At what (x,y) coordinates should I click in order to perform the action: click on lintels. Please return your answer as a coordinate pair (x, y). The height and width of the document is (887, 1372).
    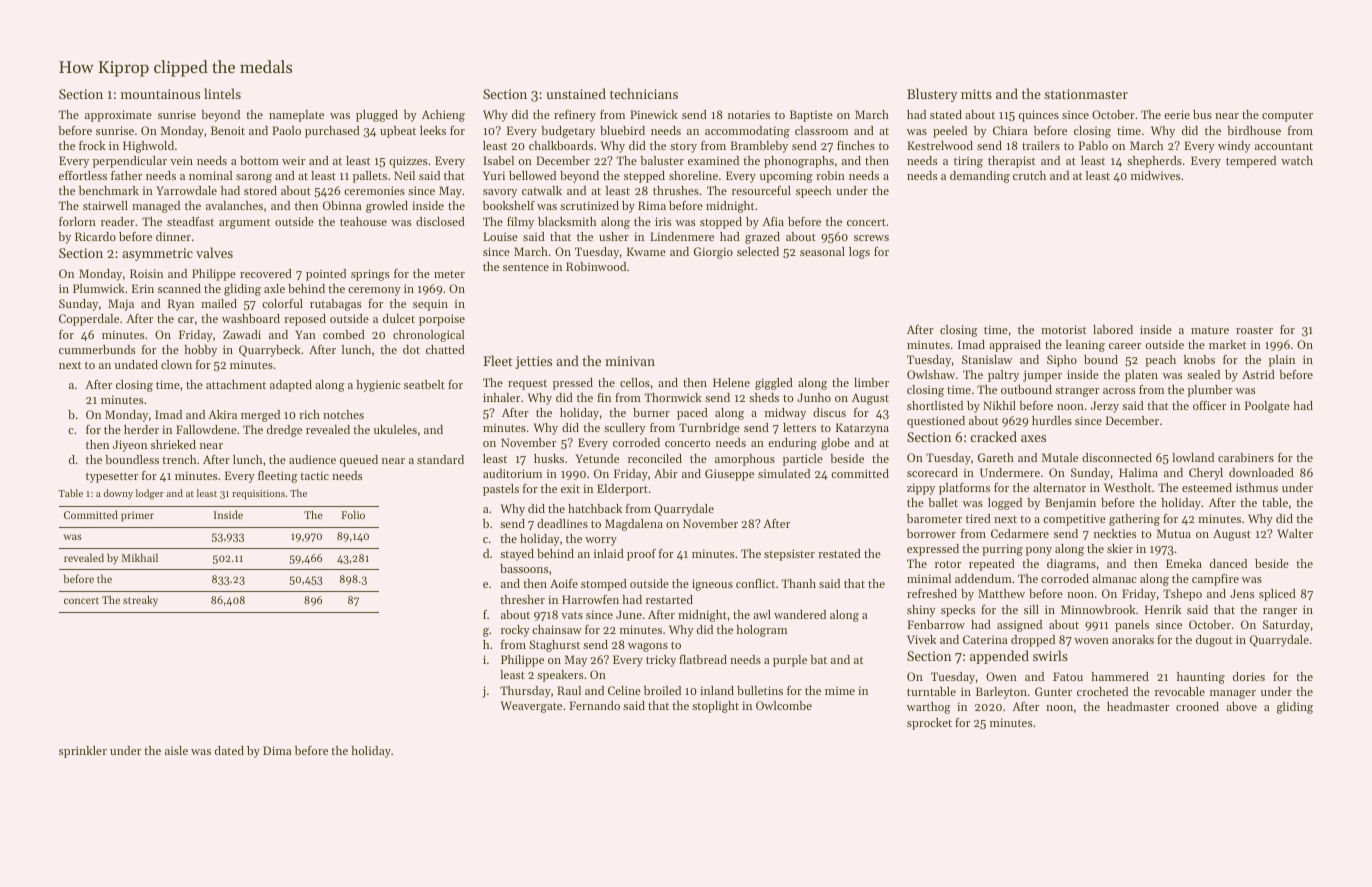
    Looking at the image, I should click on (222, 93).
